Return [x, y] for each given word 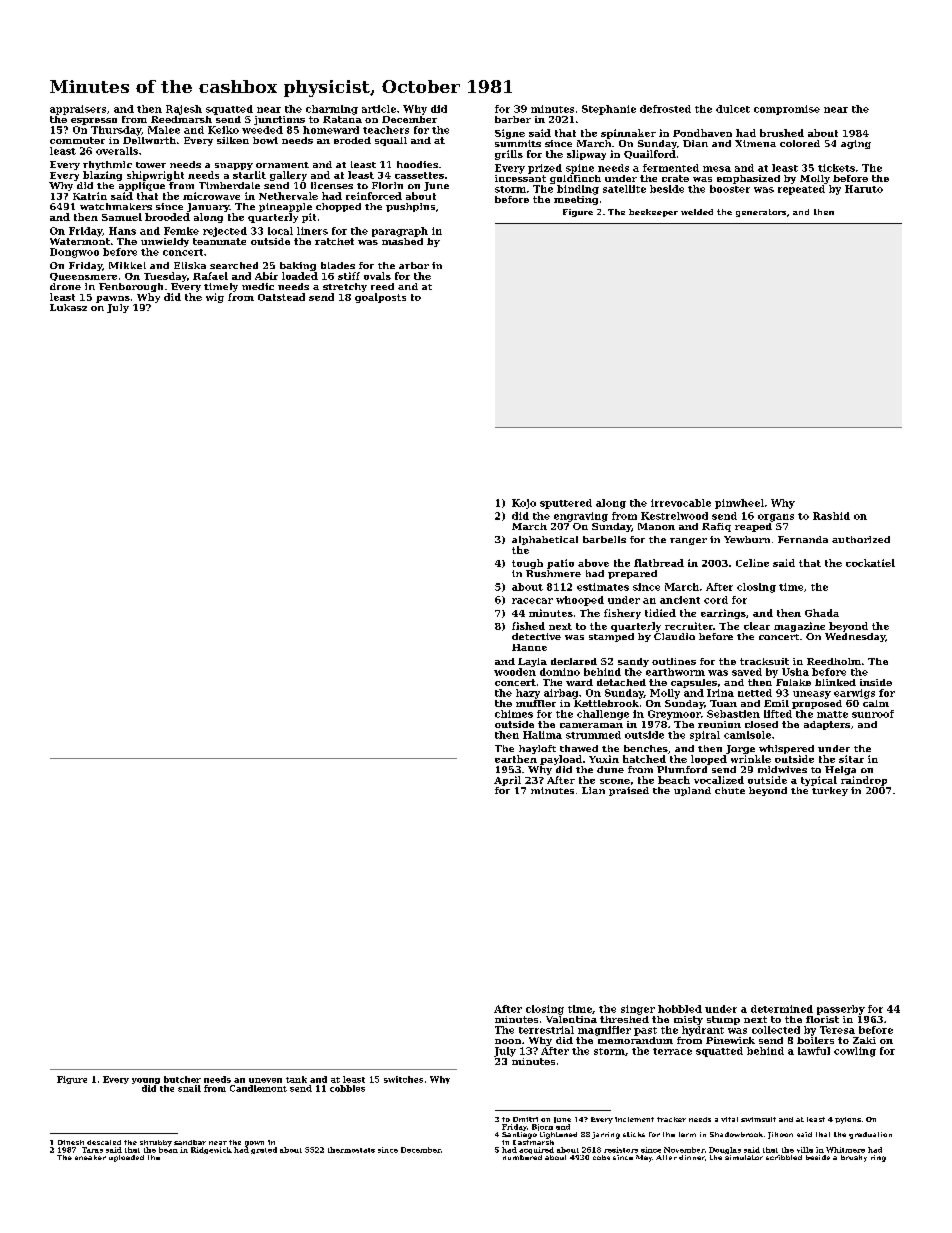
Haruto [864, 189]
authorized [861, 539]
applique [142, 186]
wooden [515, 672]
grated [264, 1150]
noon [508, 1041]
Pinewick [730, 1040]
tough [527, 564]
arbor [414, 265]
